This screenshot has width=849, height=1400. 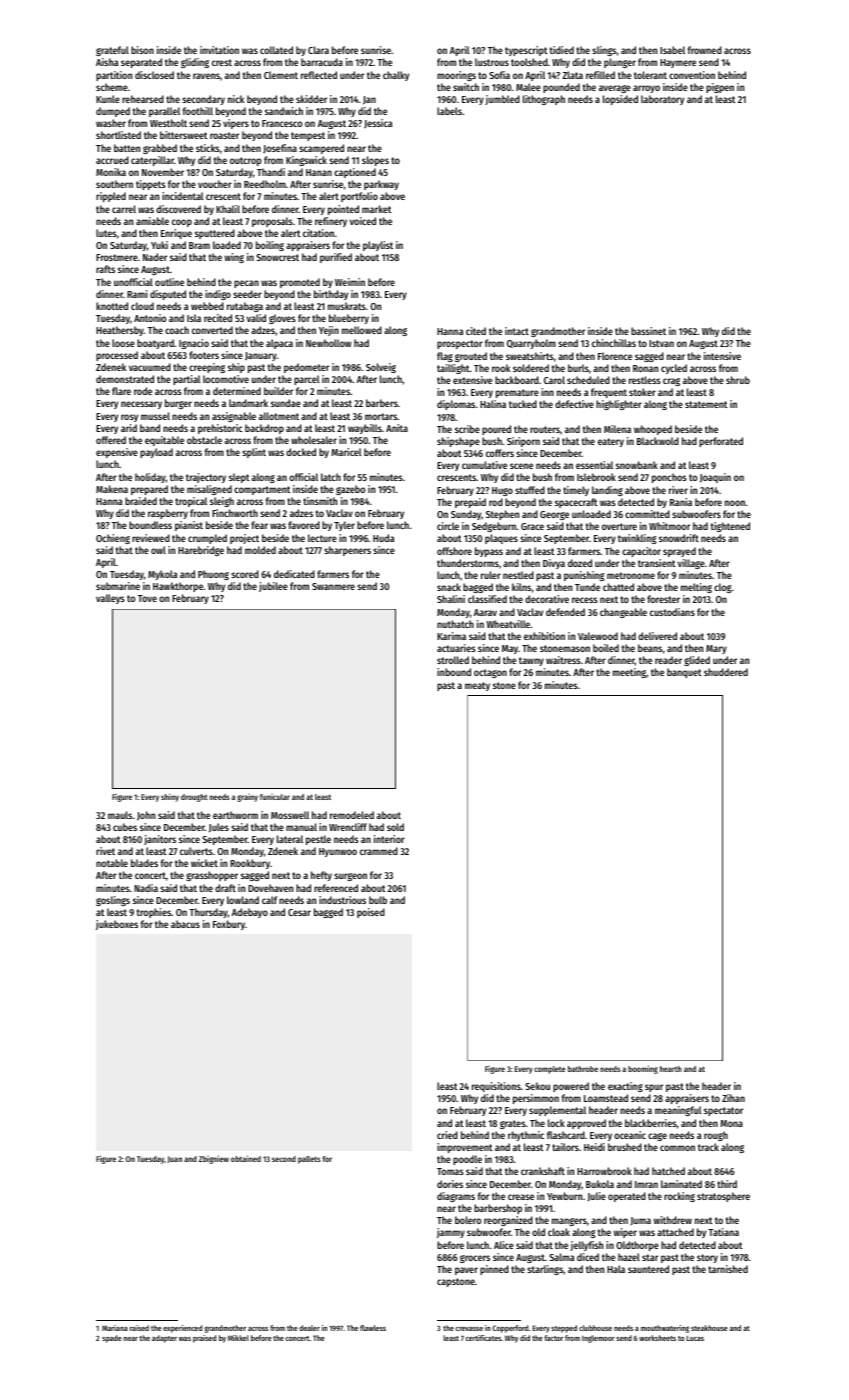 What do you see at coordinates (470, 503) in the screenshot?
I see `prepaid` at bounding box center [470, 503].
